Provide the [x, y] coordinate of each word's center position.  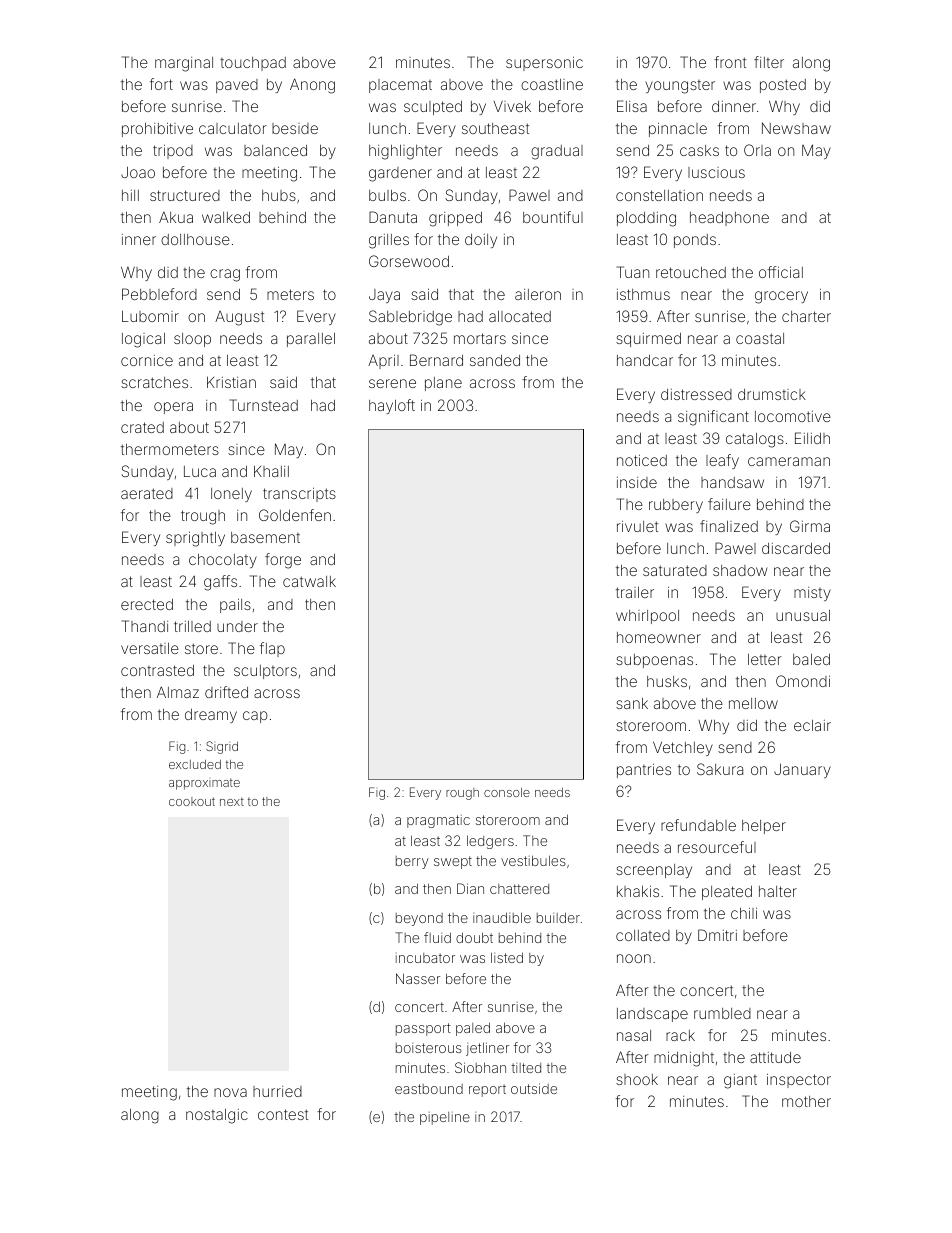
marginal [184, 64]
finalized [729, 526]
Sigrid [222, 747]
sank [632, 703]
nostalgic [217, 1116]
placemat [400, 86]
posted [783, 86]
